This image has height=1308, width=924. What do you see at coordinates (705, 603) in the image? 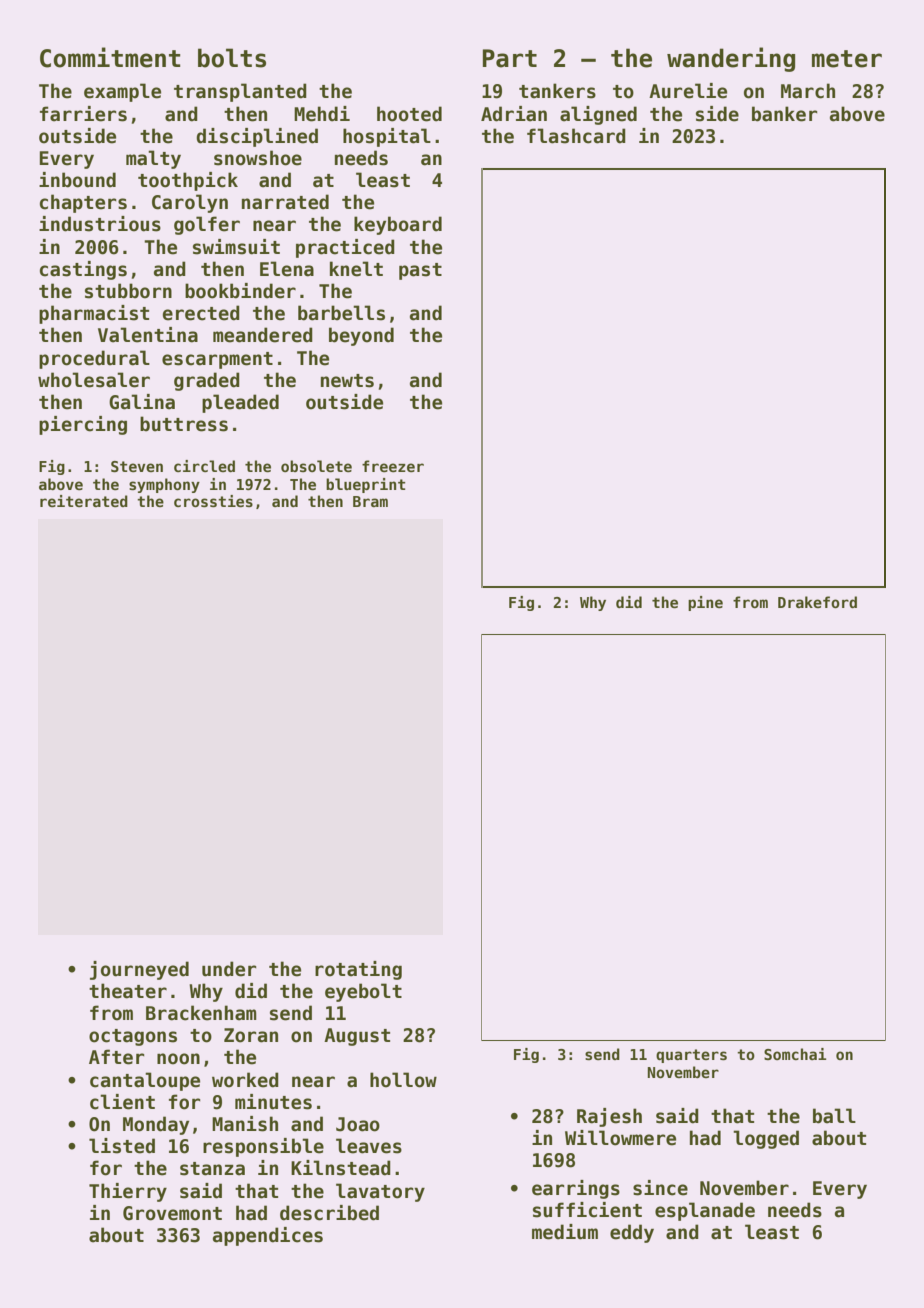
I see `pine` at bounding box center [705, 603].
